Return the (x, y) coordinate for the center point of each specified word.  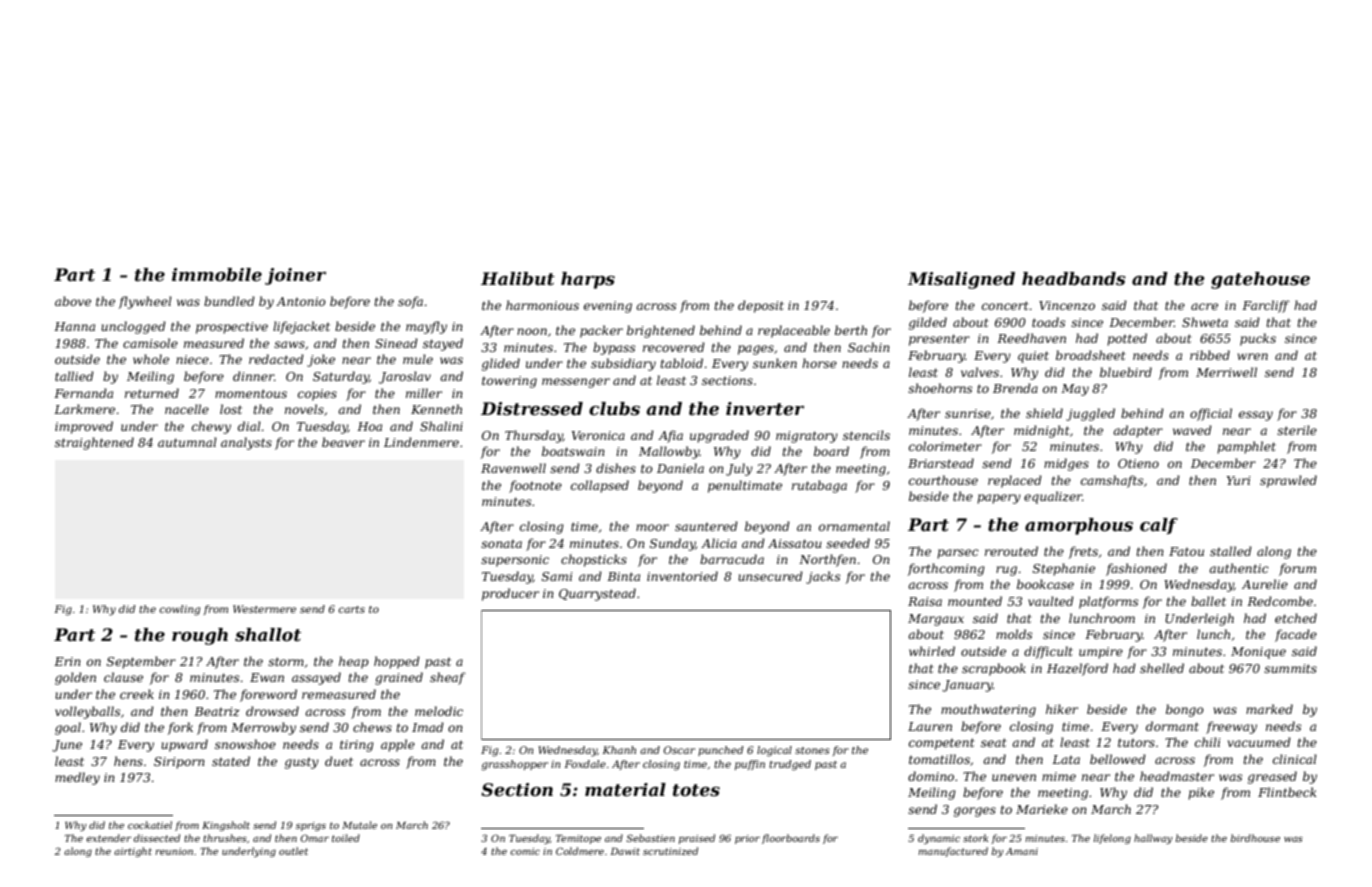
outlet (293, 851)
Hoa (369, 426)
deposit (761, 306)
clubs (614, 409)
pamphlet (1246, 447)
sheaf (448, 678)
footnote (535, 486)
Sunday (672, 544)
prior (747, 839)
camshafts (1112, 481)
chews (372, 727)
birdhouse (1255, 838)
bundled (229, 301)
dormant (1172, 726)
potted (1127, 339)
